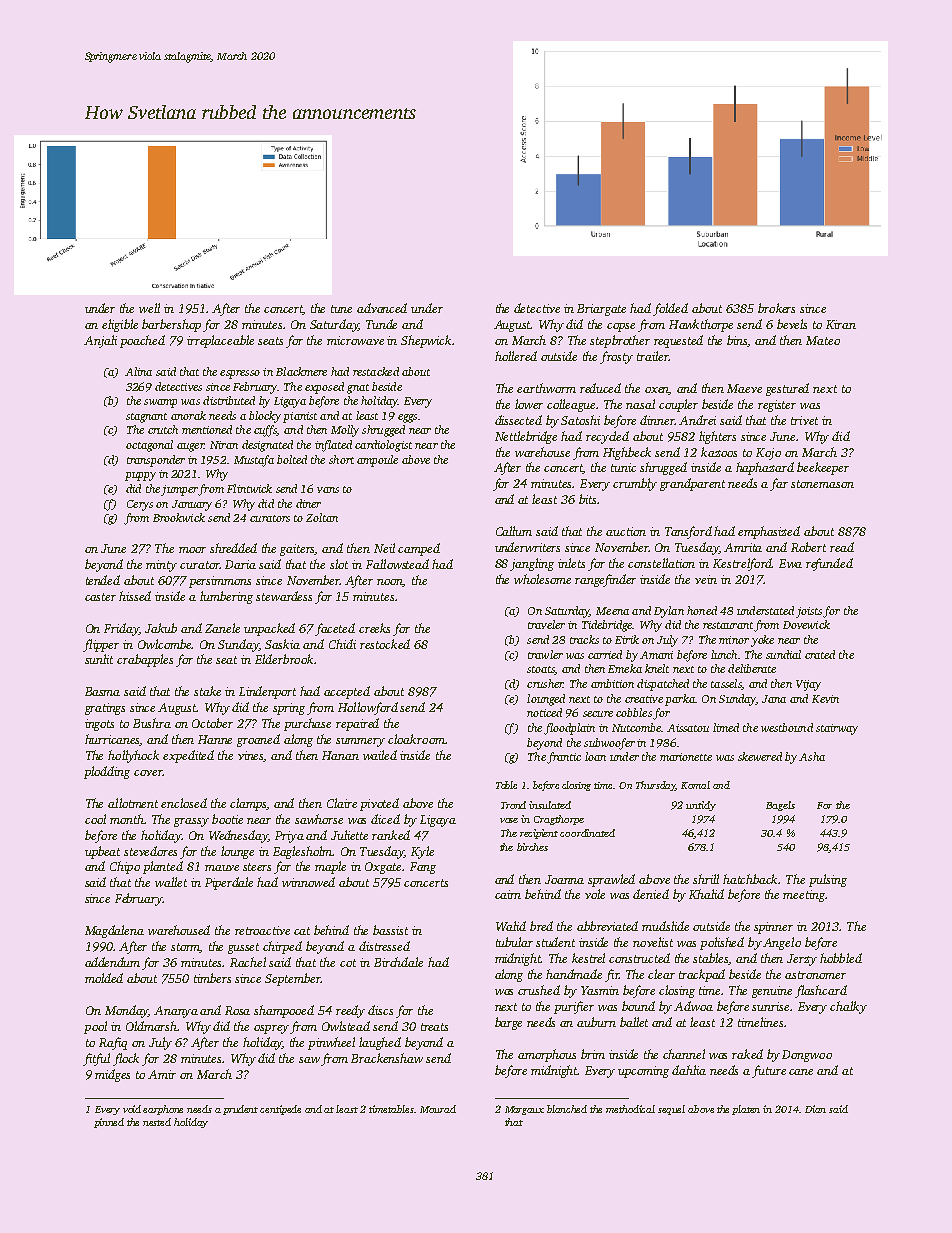 The width and height of the screenshot is (952, 1233). I want to click on maple, so click(330, 867).
